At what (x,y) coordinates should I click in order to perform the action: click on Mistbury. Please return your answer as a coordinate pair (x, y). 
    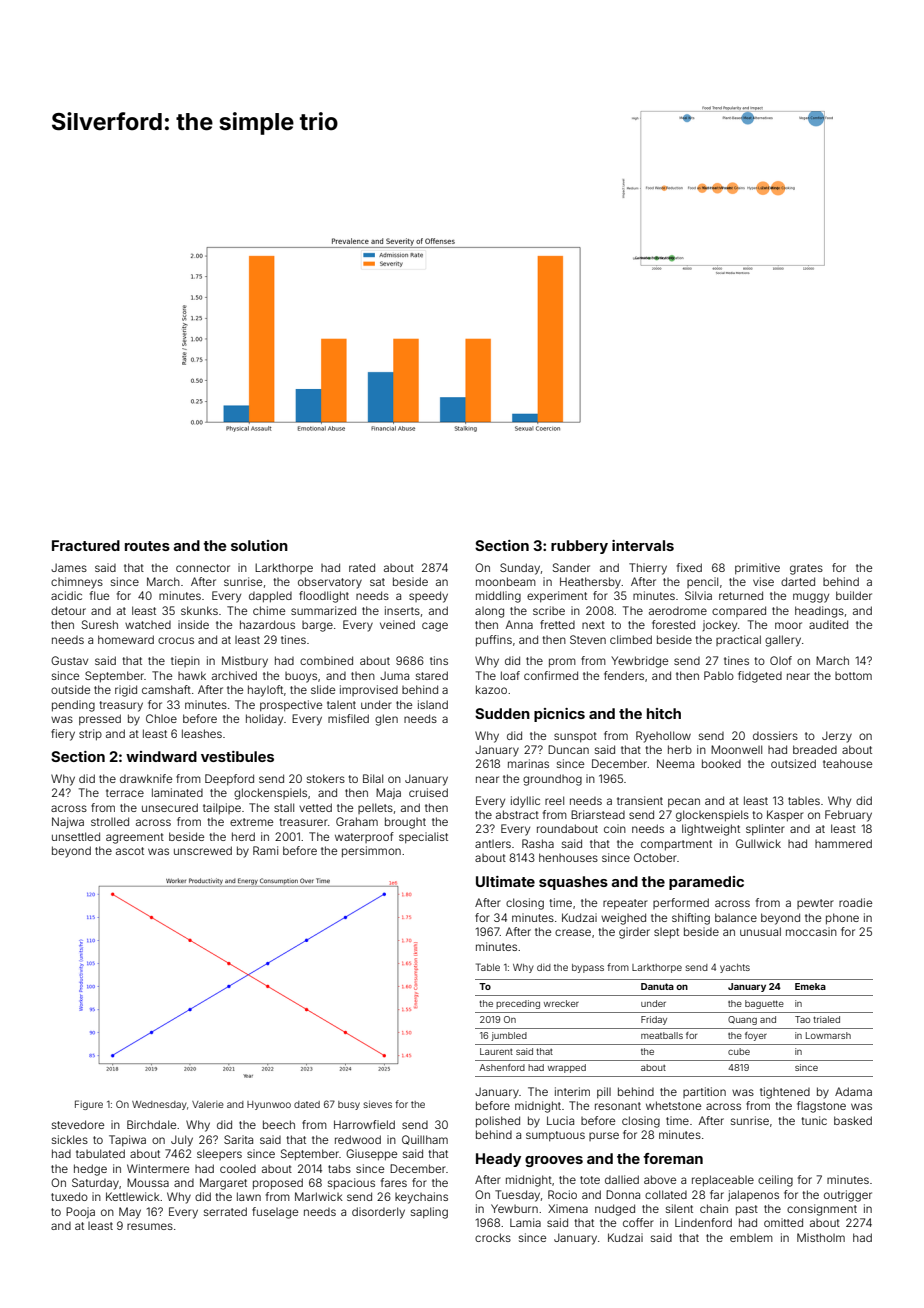
    Looking at the image, I should click on (245, 662).
